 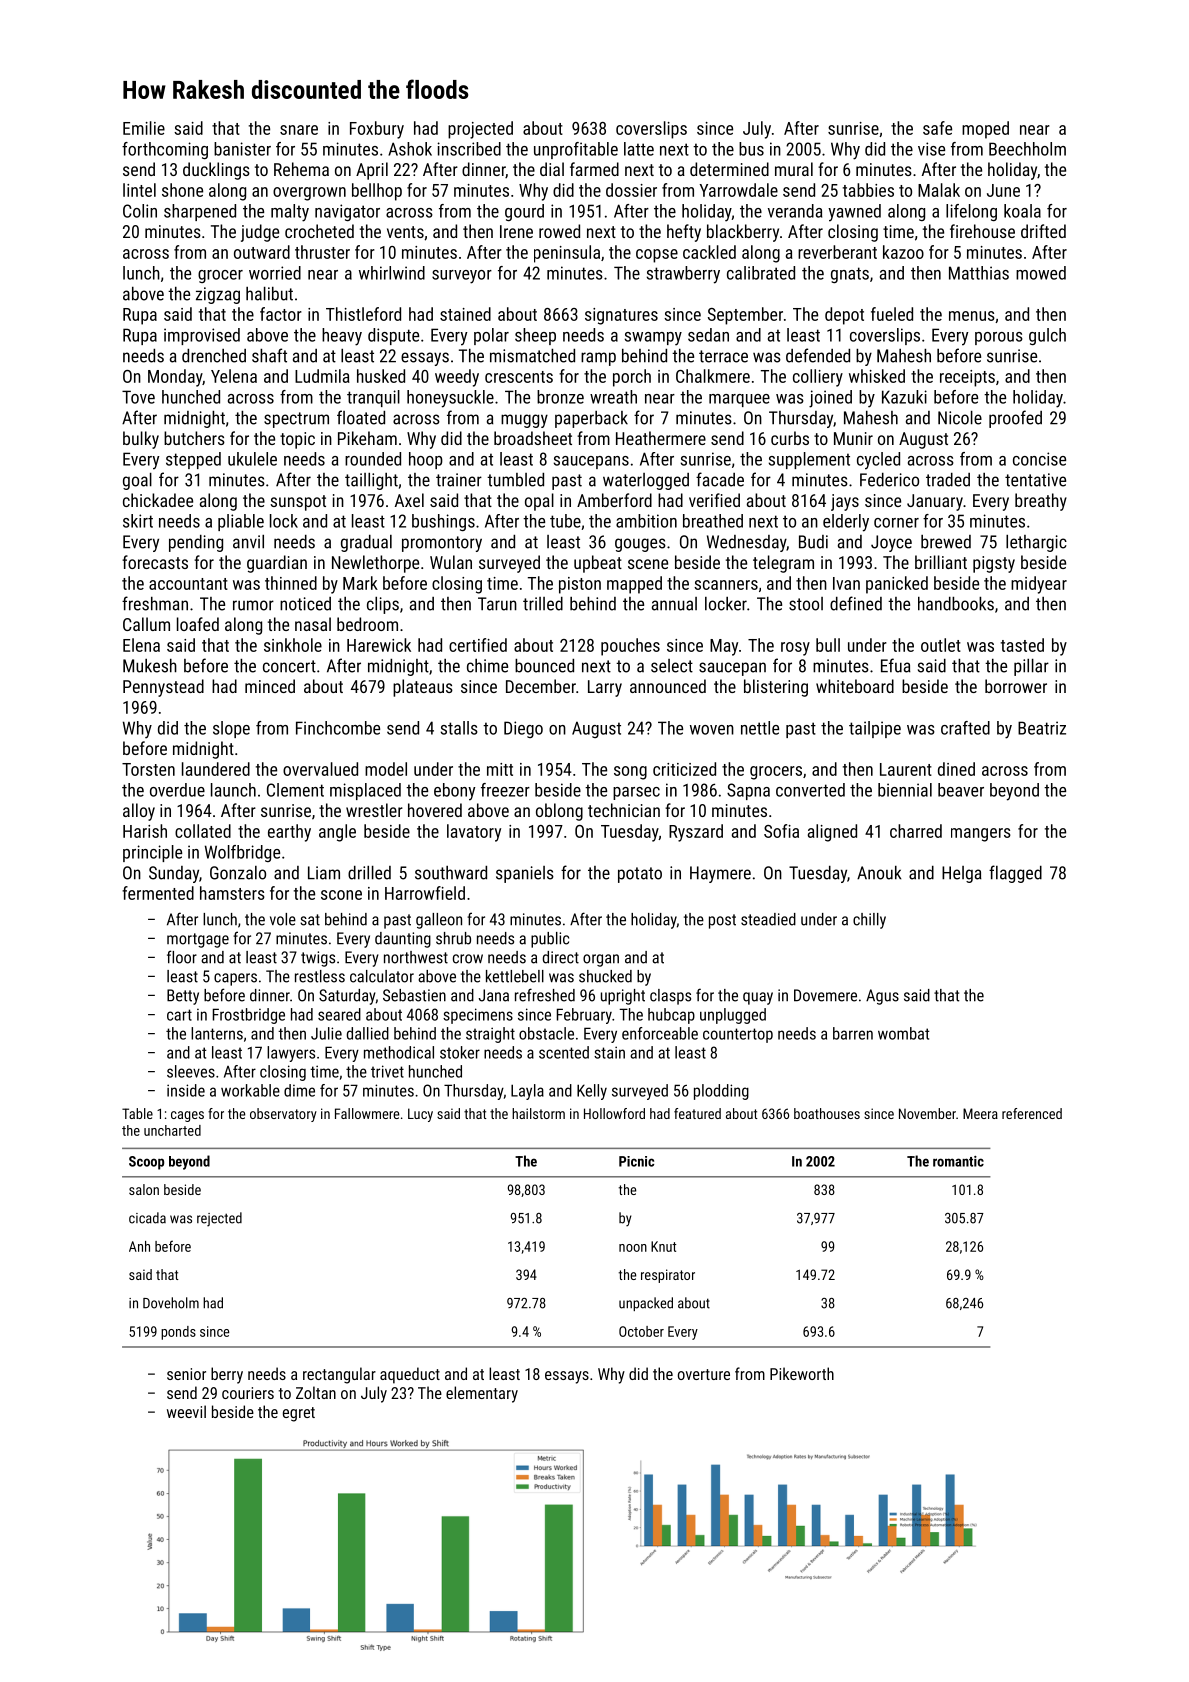 I want to click on gulch, so click(x=1047, y=336).
